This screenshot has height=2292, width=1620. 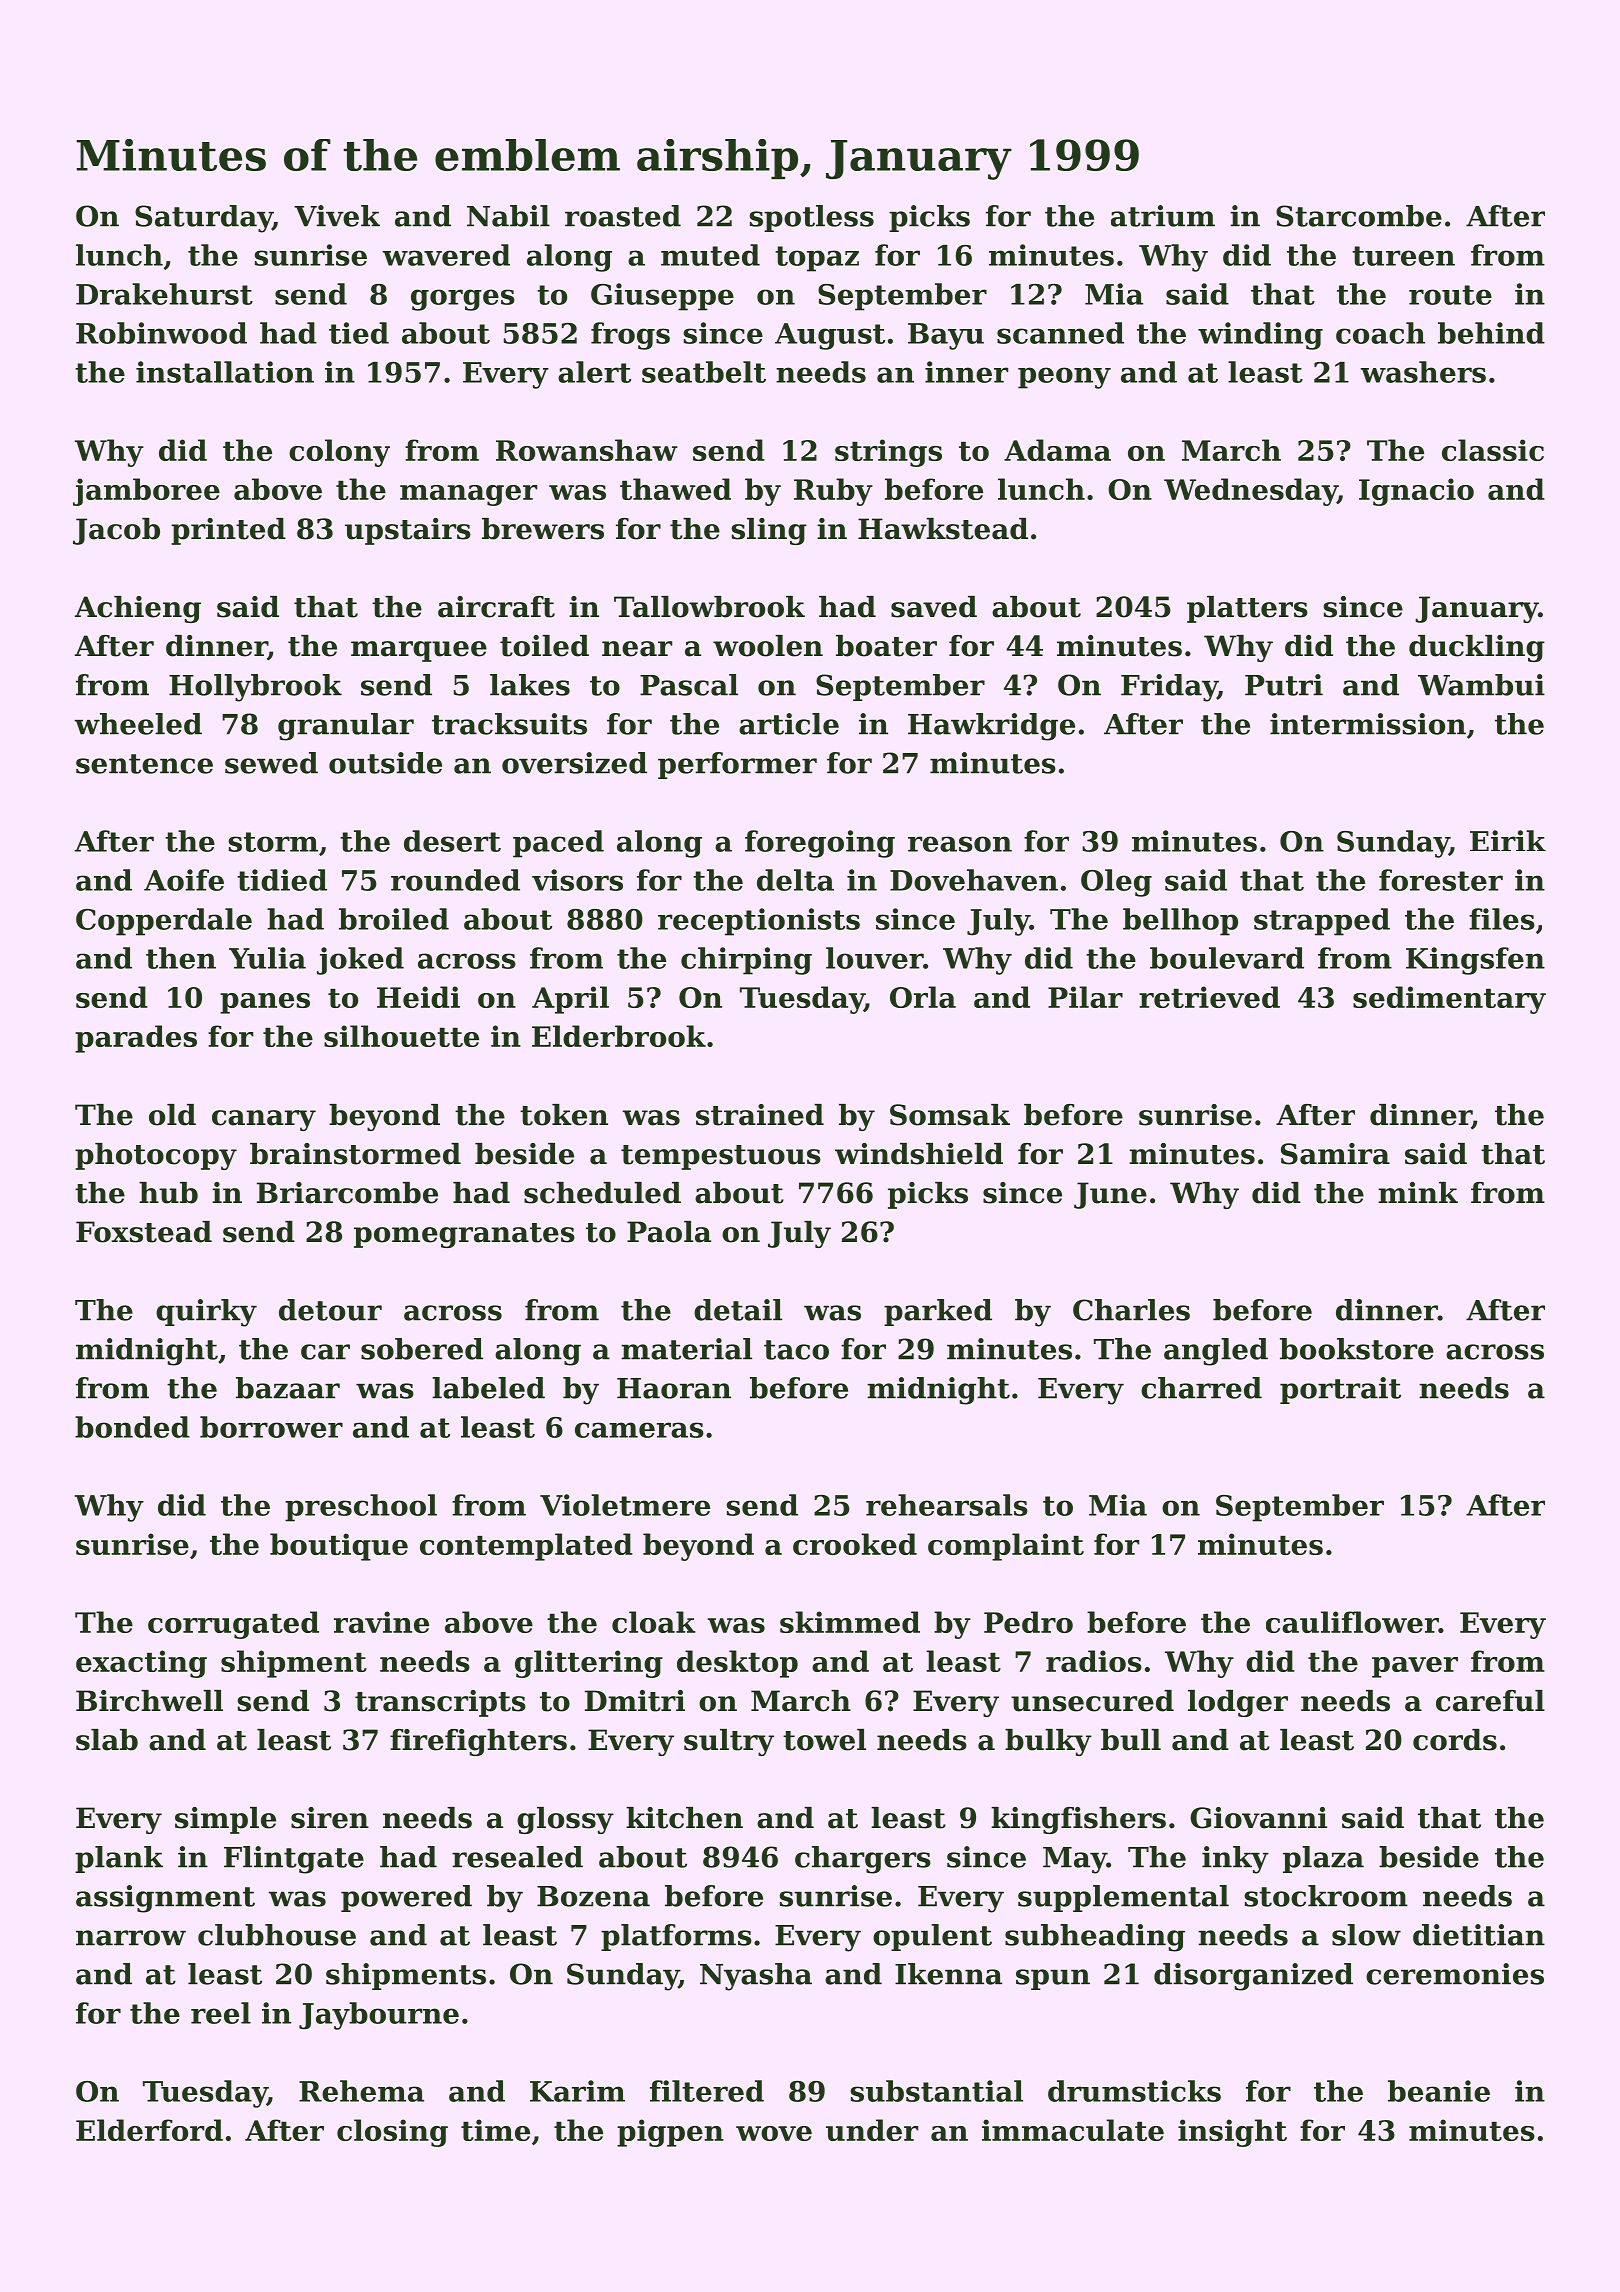 I want to click on Oleg, so click(x=1116, y=883).
